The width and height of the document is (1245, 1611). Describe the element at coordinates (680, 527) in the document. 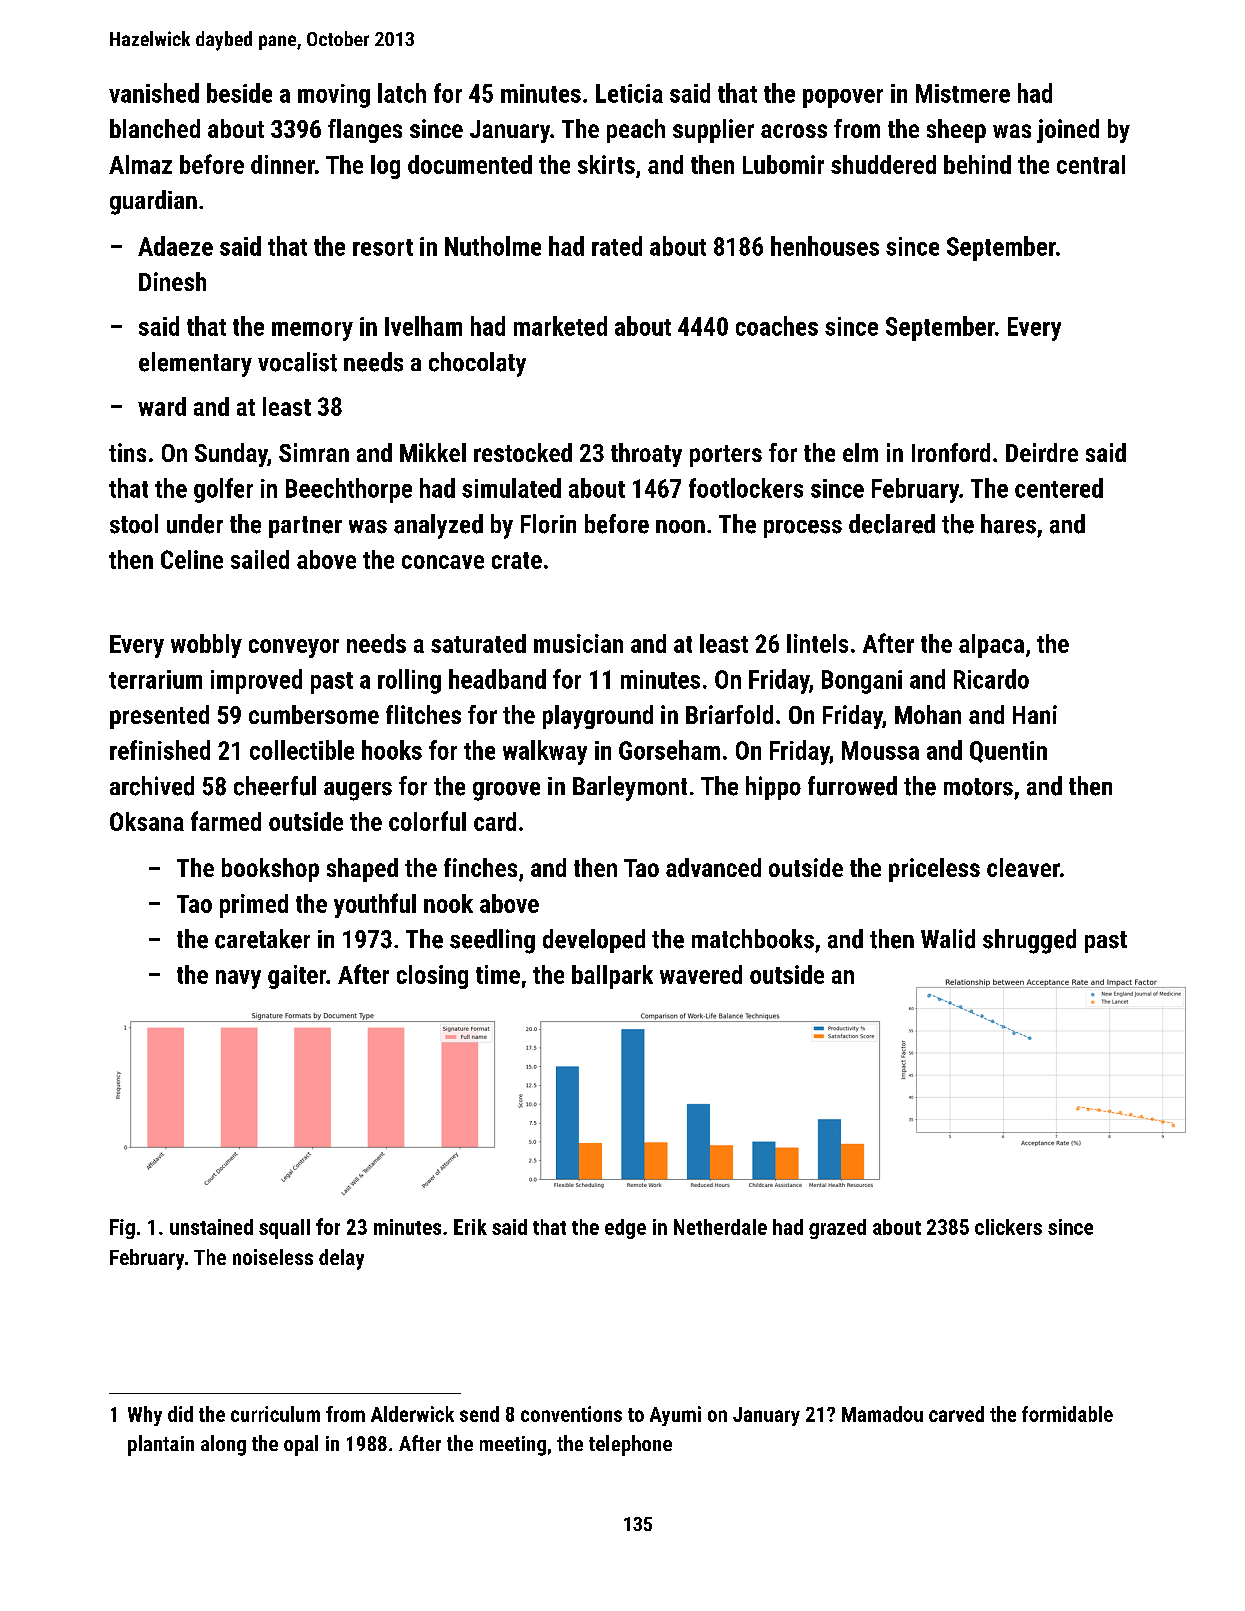

I see `noon` at that location.
